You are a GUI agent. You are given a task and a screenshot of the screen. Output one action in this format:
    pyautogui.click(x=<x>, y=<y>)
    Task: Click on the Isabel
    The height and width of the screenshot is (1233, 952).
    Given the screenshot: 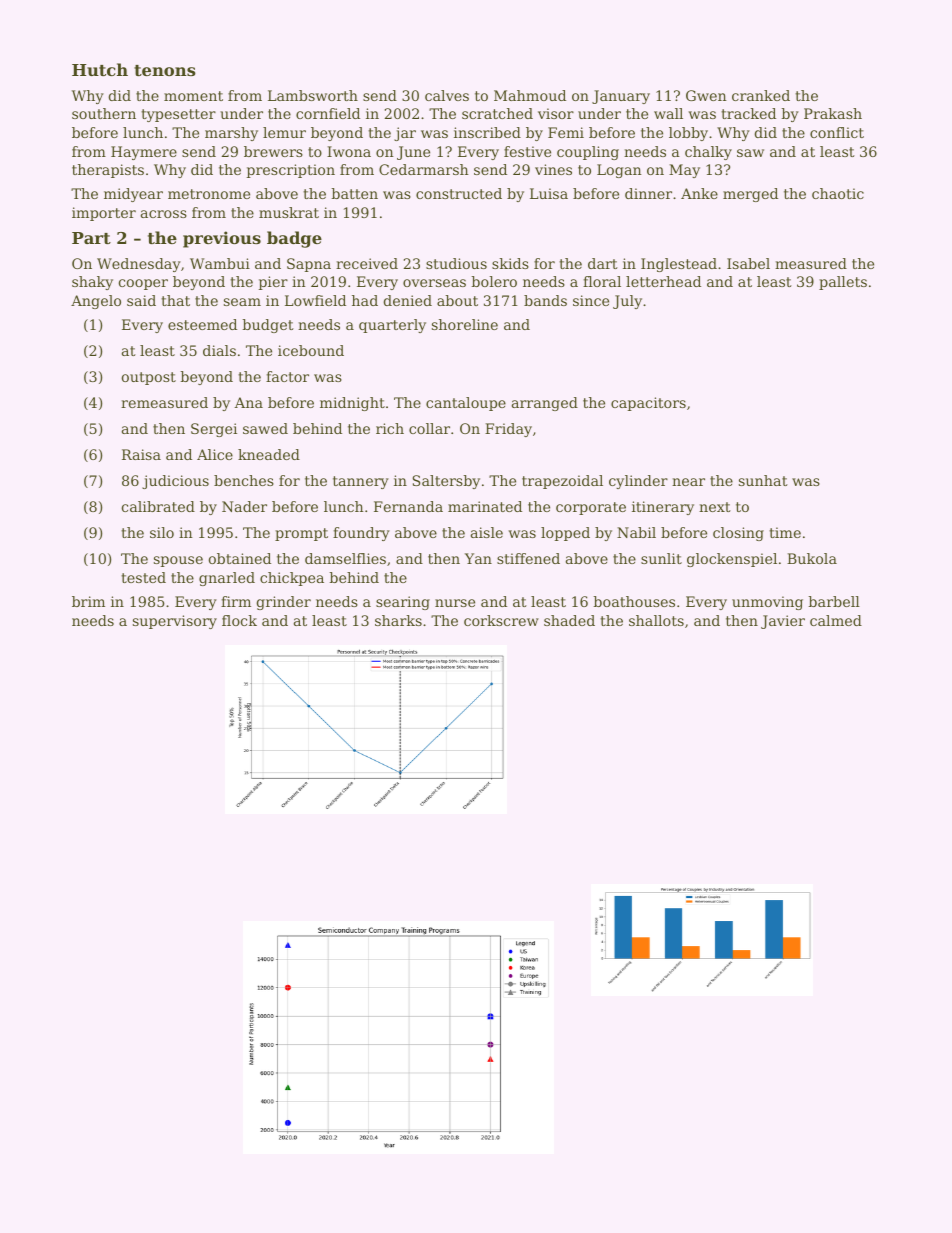 What is the action you would take?
    pyautogui.click(x=748, y=263)
